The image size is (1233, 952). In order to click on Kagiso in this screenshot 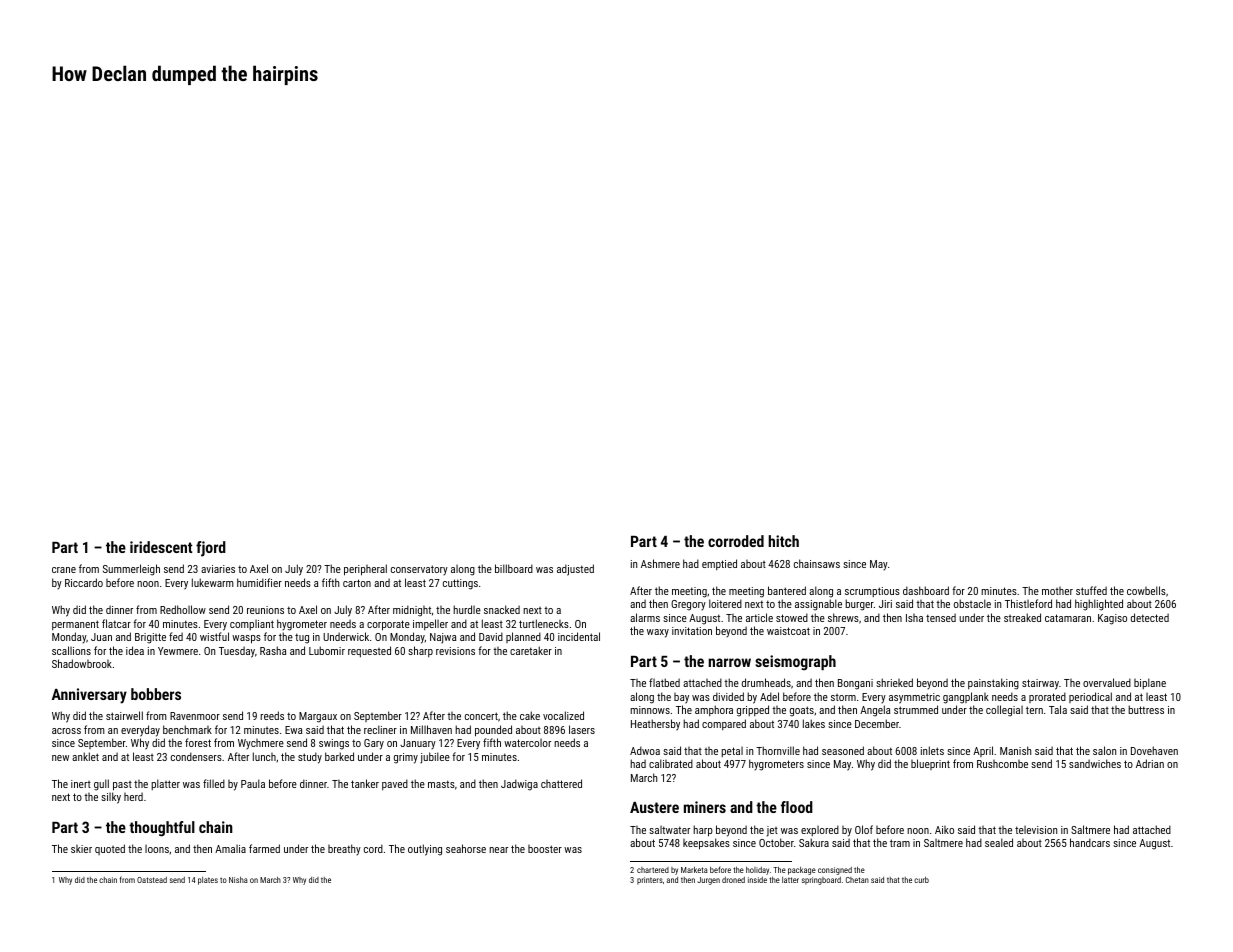, I will do `click(1112, 619)`.
